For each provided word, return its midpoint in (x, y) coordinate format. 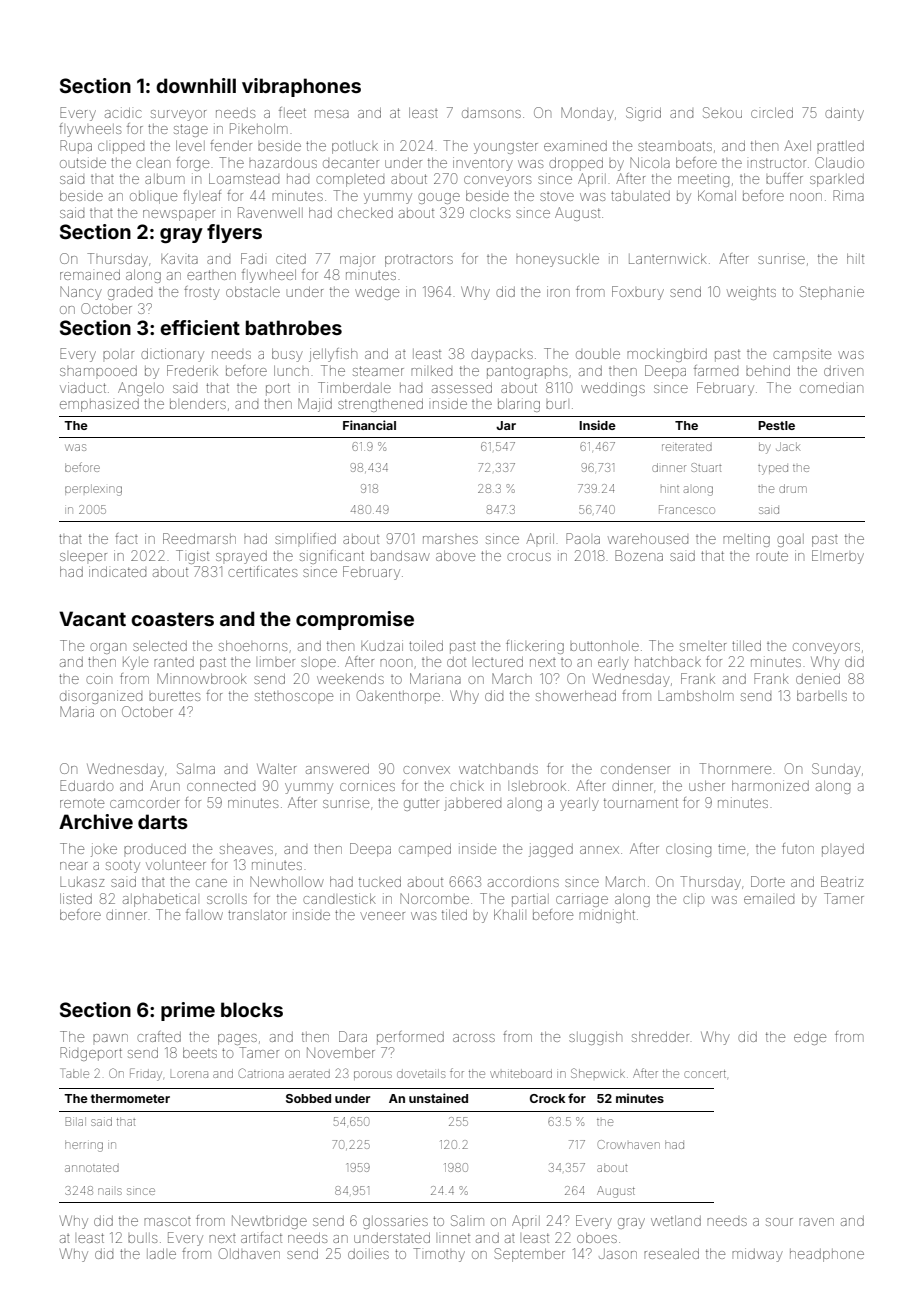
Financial (369, 425)
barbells (822, 696)
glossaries (395, 1222)
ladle (161, 1254)
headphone (827, 1255)
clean (153, 163)
